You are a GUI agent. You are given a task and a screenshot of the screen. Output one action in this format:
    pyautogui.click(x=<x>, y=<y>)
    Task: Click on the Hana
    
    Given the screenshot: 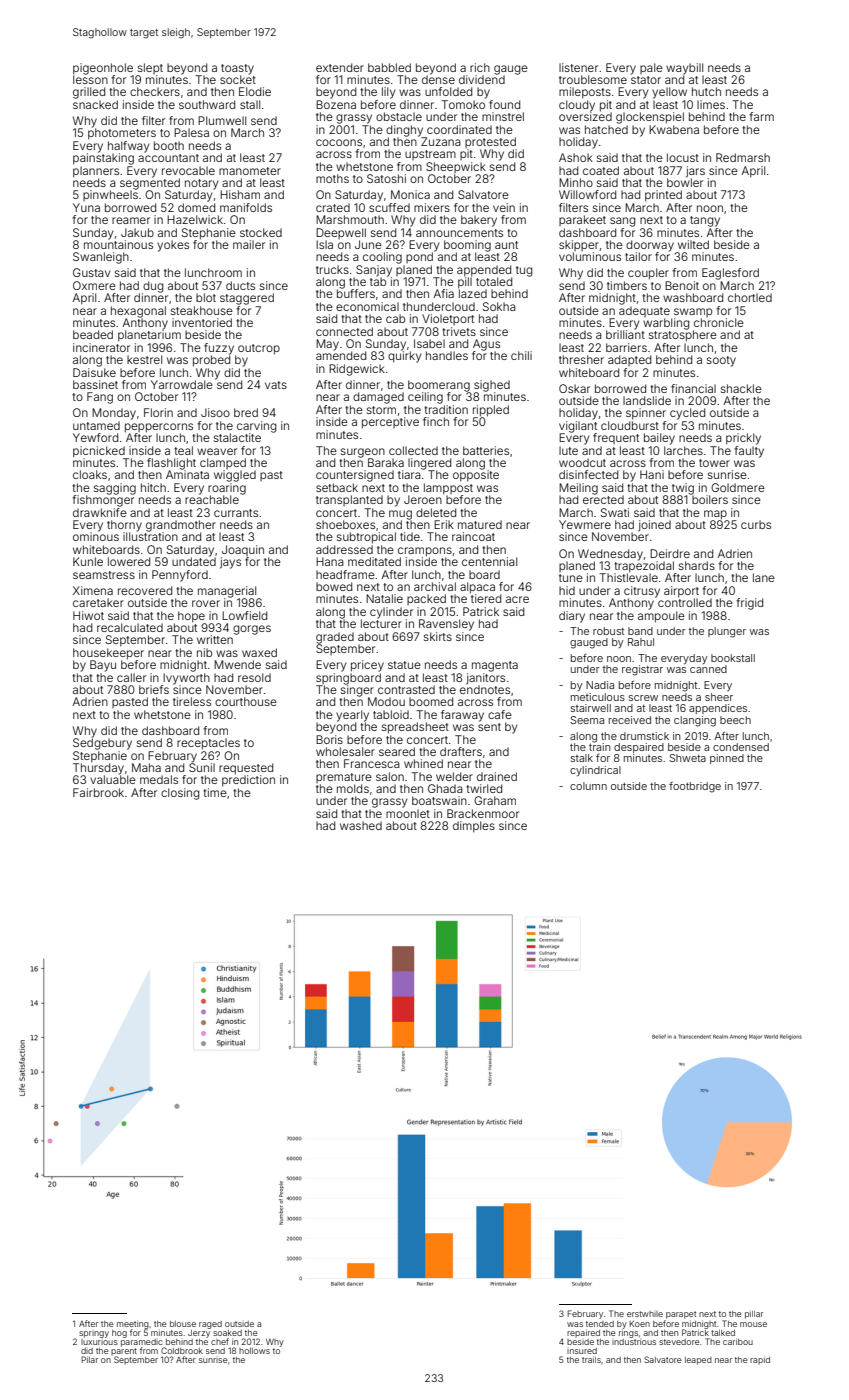 What is the action you would take?
    pyautogui.click(x=330, y=561)
